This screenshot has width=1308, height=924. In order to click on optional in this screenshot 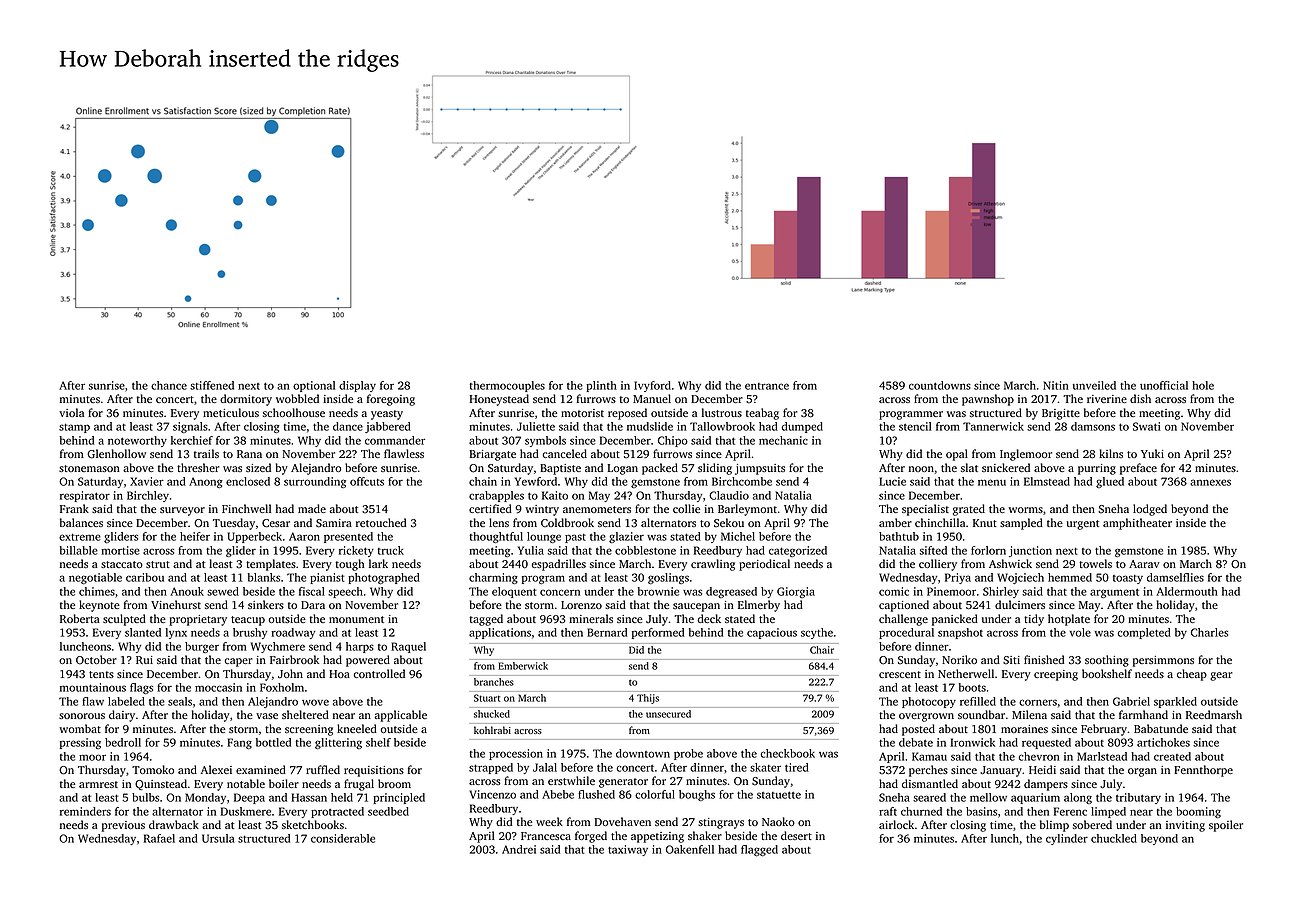, I will do `click(314, 386)`.
